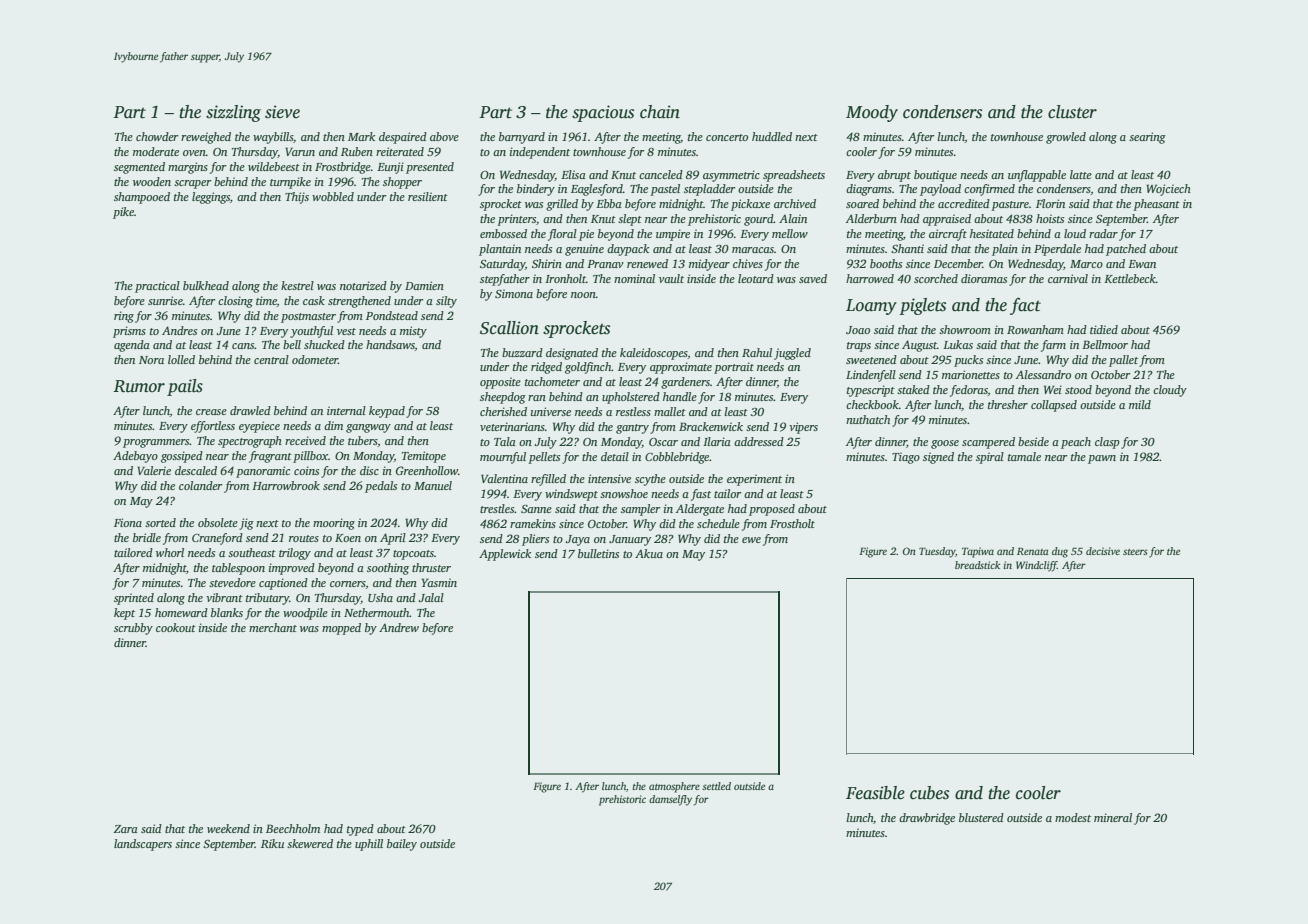 This screenshot has height=924, width=1308. Describe the element at coordinates (872, 113) in the screenshot. I see `Moody` at that location.
